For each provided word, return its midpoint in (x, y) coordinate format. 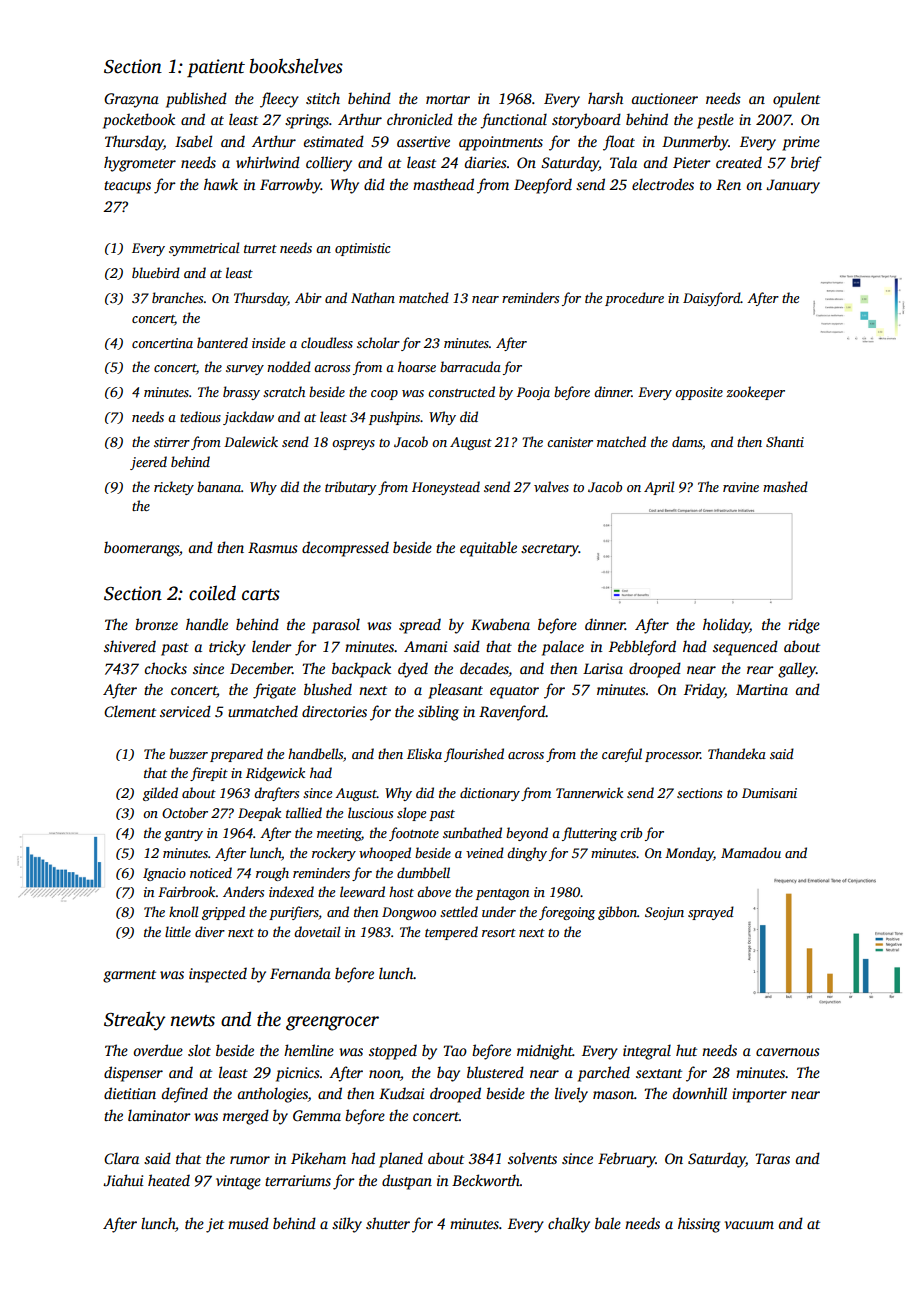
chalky (569, 1225)
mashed (785, 486)
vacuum (749, 1225)
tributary (350, 488)
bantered (222, 342)
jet (215, 1225)
